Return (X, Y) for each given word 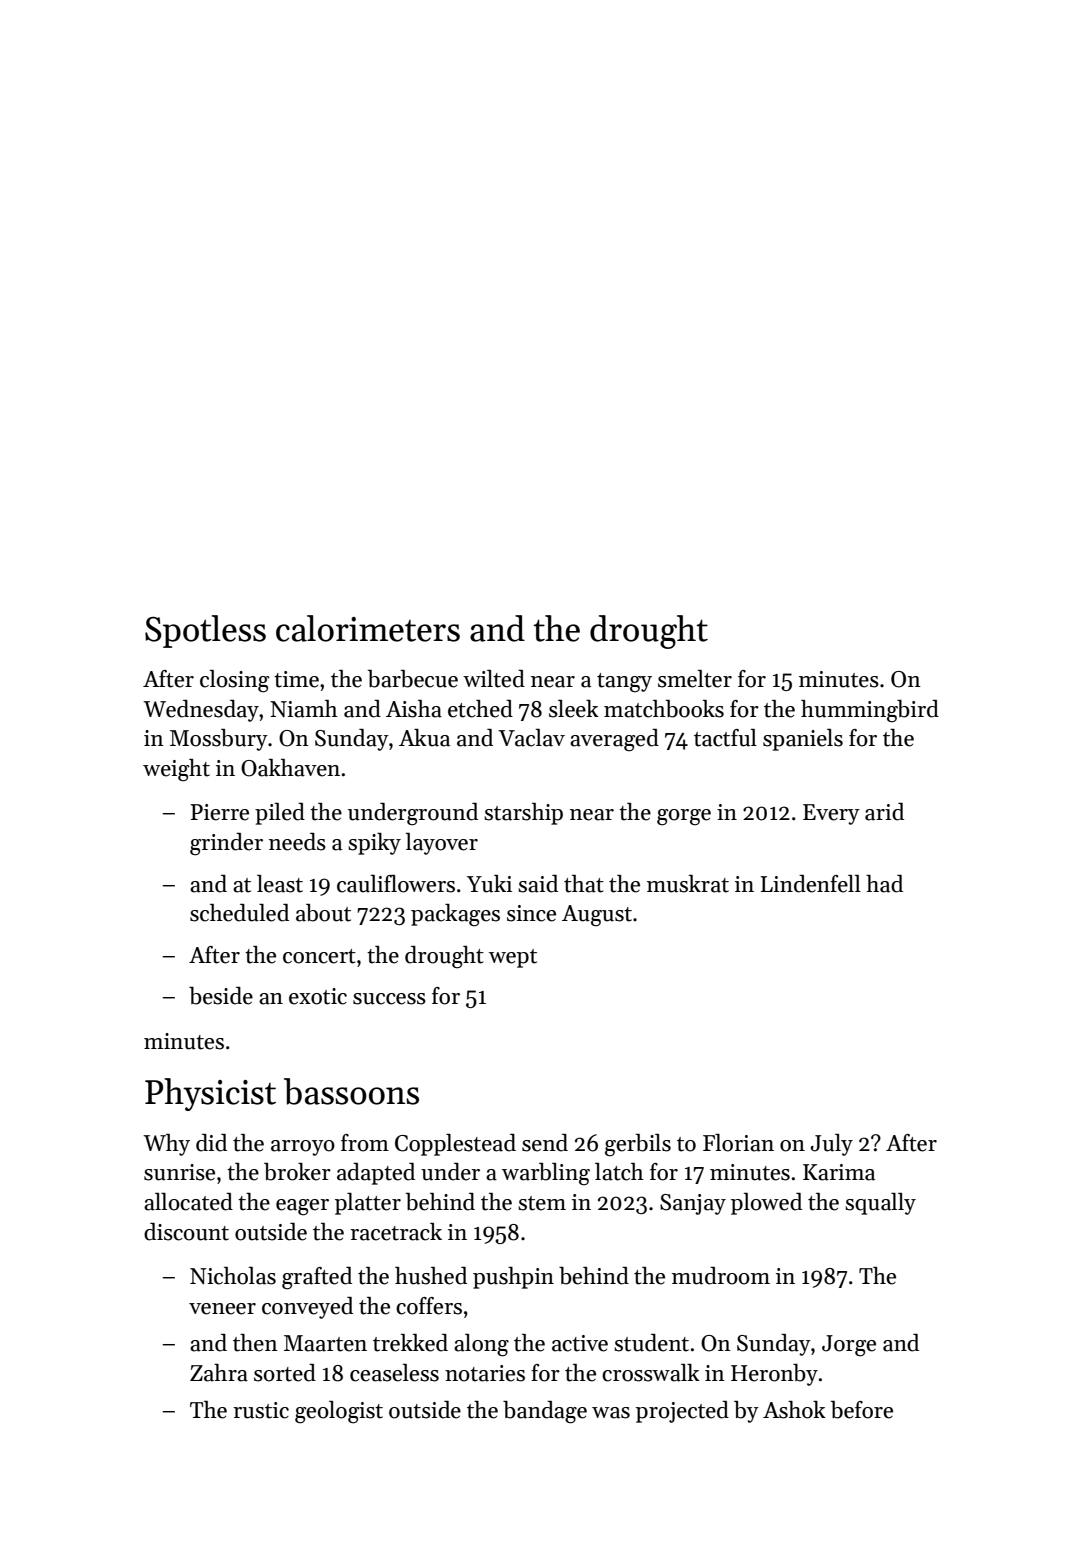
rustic (261, 1410)
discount (186, 1232)
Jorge (849, 1346)
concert (319, 956)
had (884, 884)
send (545, 1143)
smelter (695, 679)
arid (884, 812)
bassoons (351, 1091)
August (597, 916)
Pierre (220, 812)
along (481, 1345)
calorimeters (368, 628)
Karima (839, 1172)
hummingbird (870, 711)
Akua (424, 738)
